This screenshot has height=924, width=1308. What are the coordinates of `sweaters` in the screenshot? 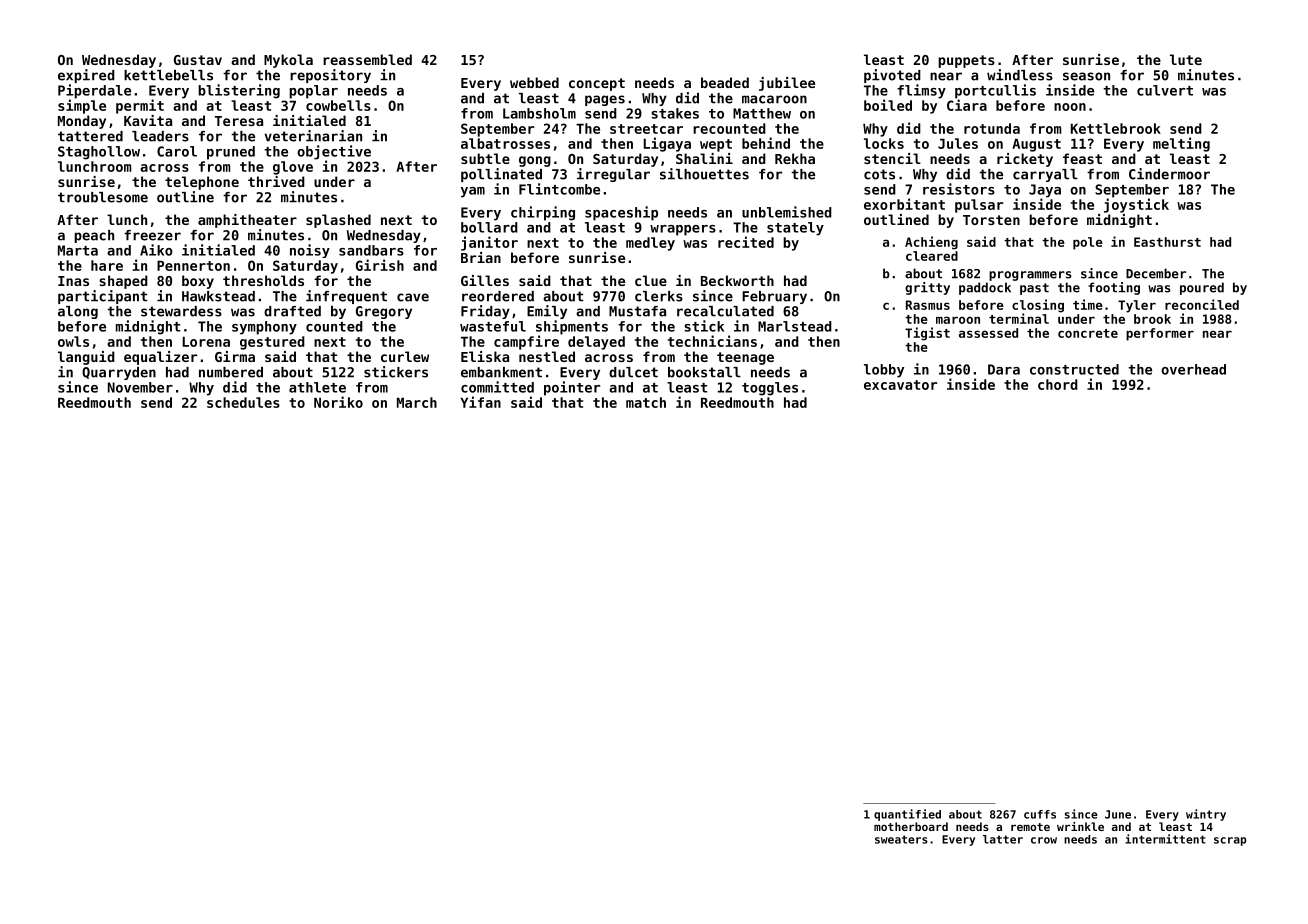 It's located at (901, 839).
